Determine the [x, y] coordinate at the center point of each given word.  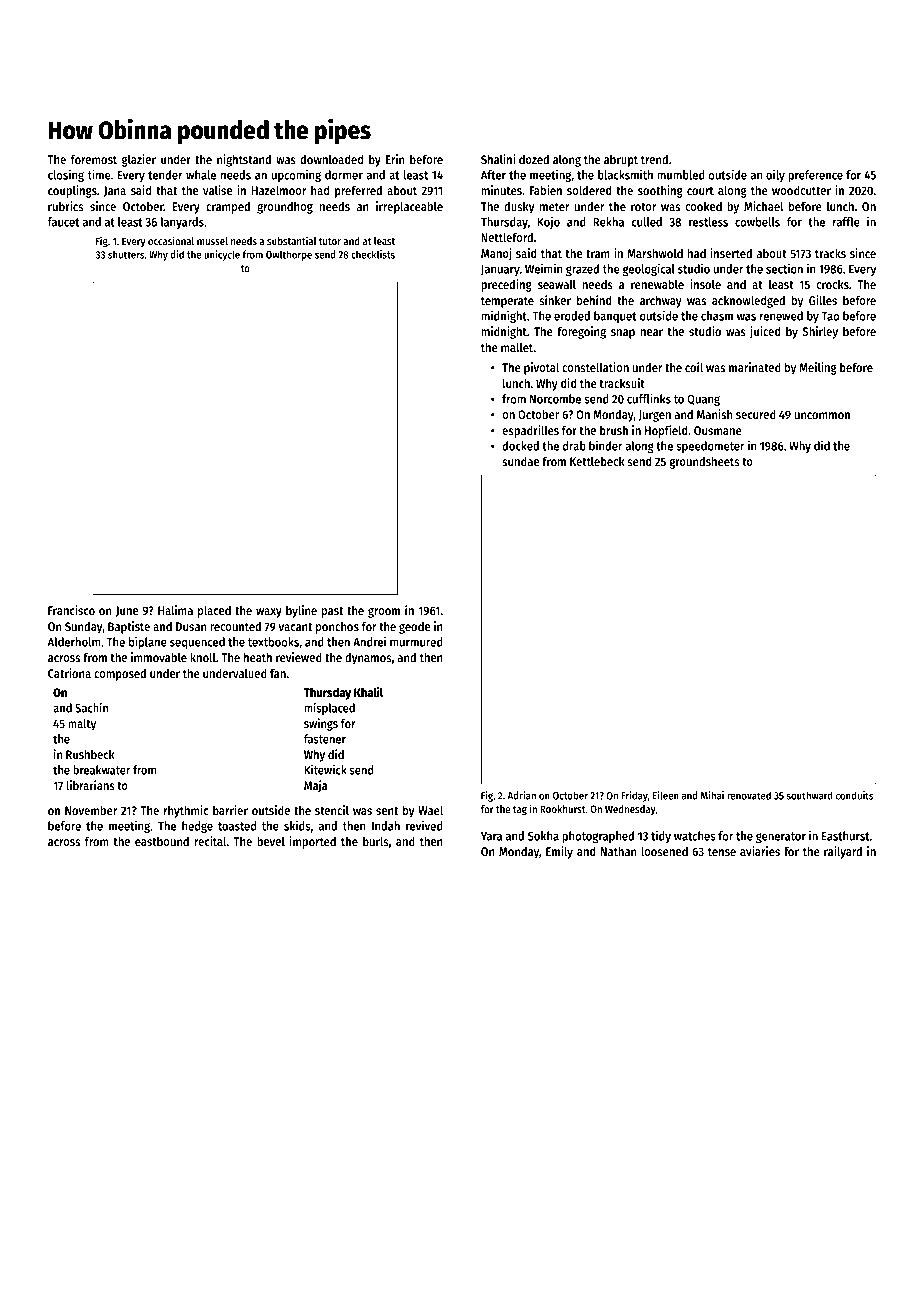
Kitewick [325, 770]
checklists [373, 254]
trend [654, 159]
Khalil [368, 692]
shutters [126, 254]
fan [278, 673]
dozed [534, 159]
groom [384, 613]
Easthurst [845, 836]
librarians [90, 785]
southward [810, 795]
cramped [228, 207]
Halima [175, 610]
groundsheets [704, 462]
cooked [703, 206]
